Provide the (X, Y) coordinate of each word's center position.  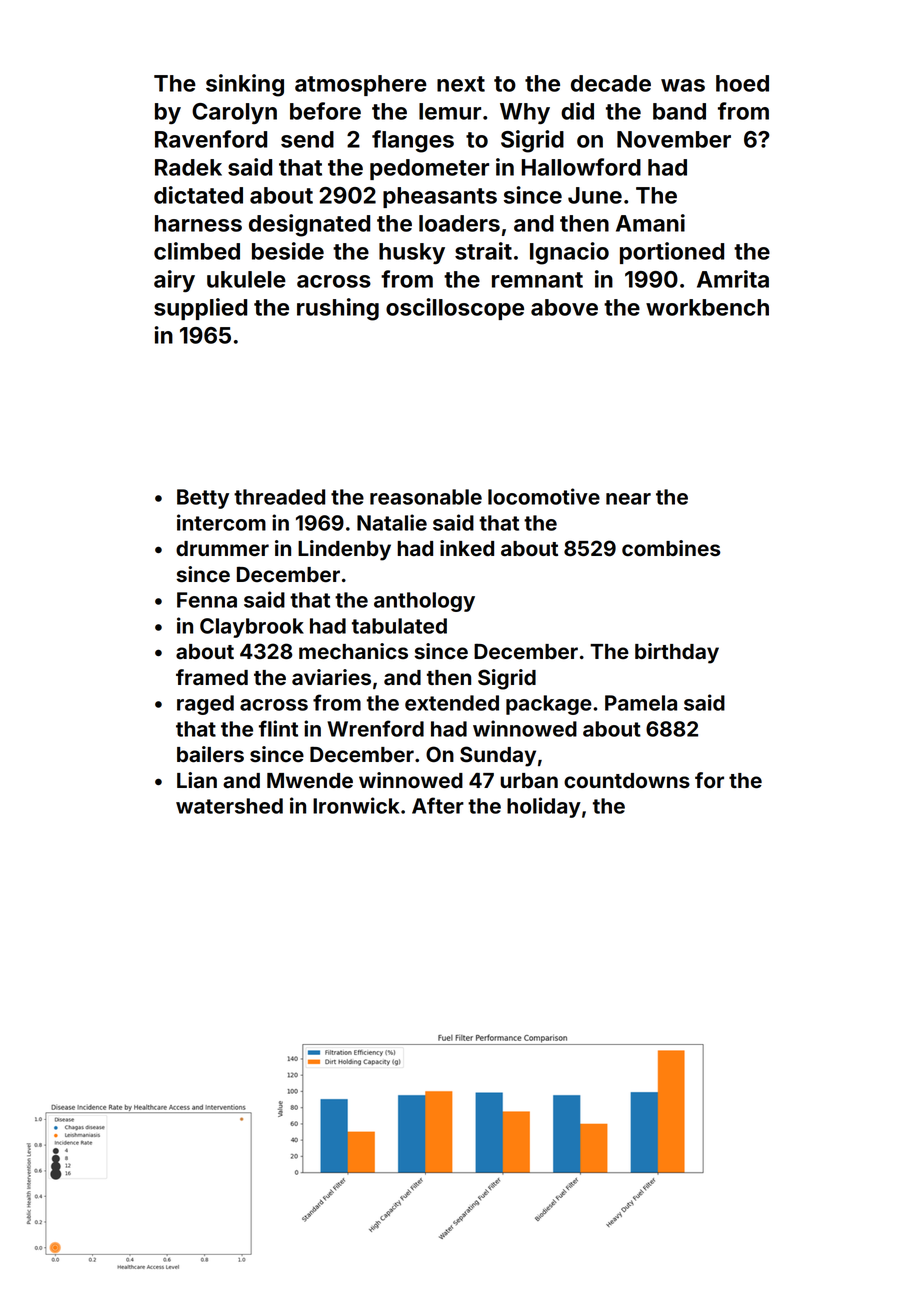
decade (611, 83)
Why (525, 113)
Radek (188, 167)
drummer (222, 549)
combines (671, 548)
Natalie (392, 522)
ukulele (246, 279)
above (564, 307)
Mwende (310, 781)
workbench (707, 307)
